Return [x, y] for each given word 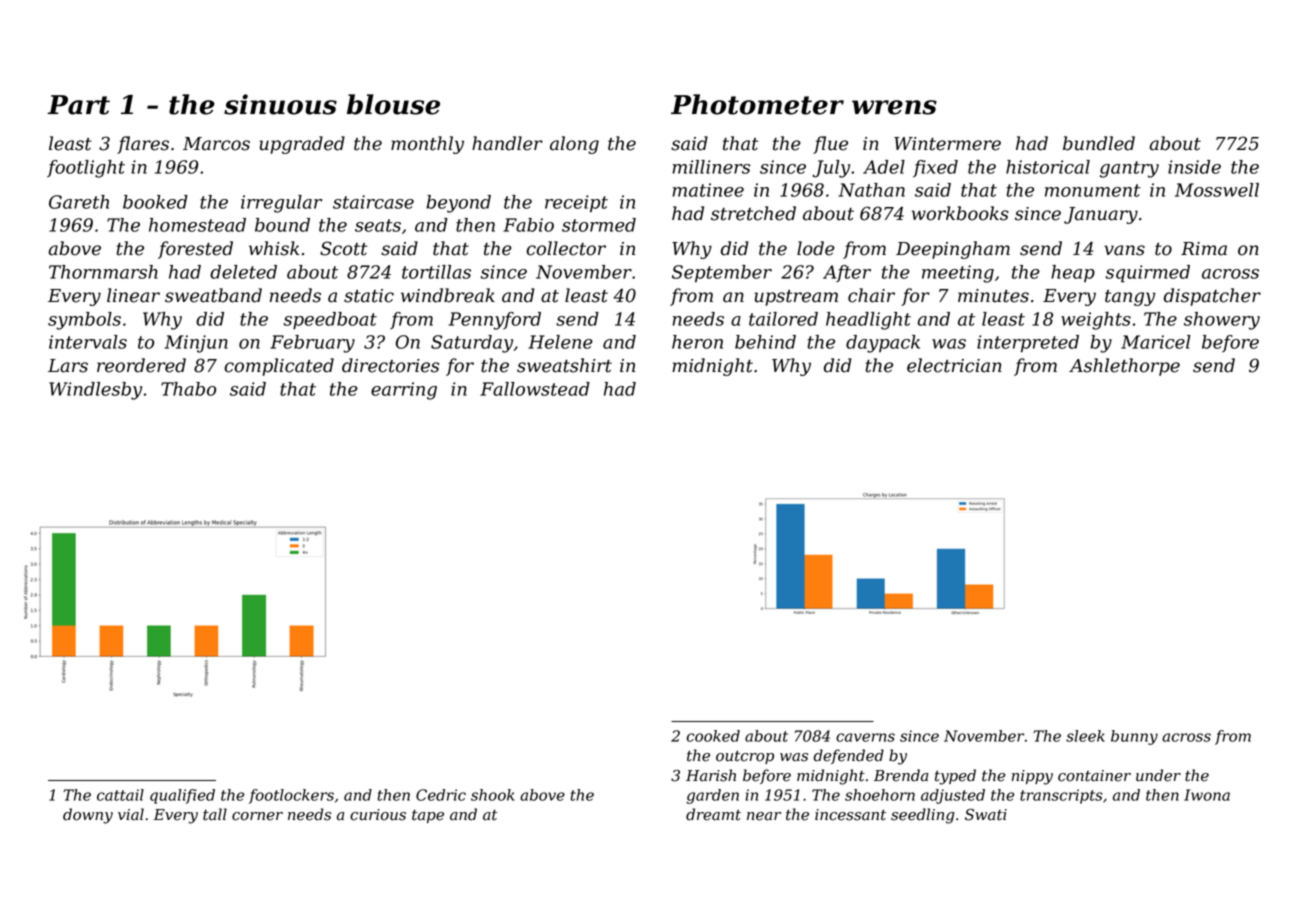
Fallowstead [535, 389]
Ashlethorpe [1124, 367]
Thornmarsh [103, 272]
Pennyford [495, 321]
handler [507, 143]
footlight [86, 169]
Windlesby [95, 391]
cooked [713, 736]
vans [1124, 250]
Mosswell [1217, 190]
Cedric [441, 795]
